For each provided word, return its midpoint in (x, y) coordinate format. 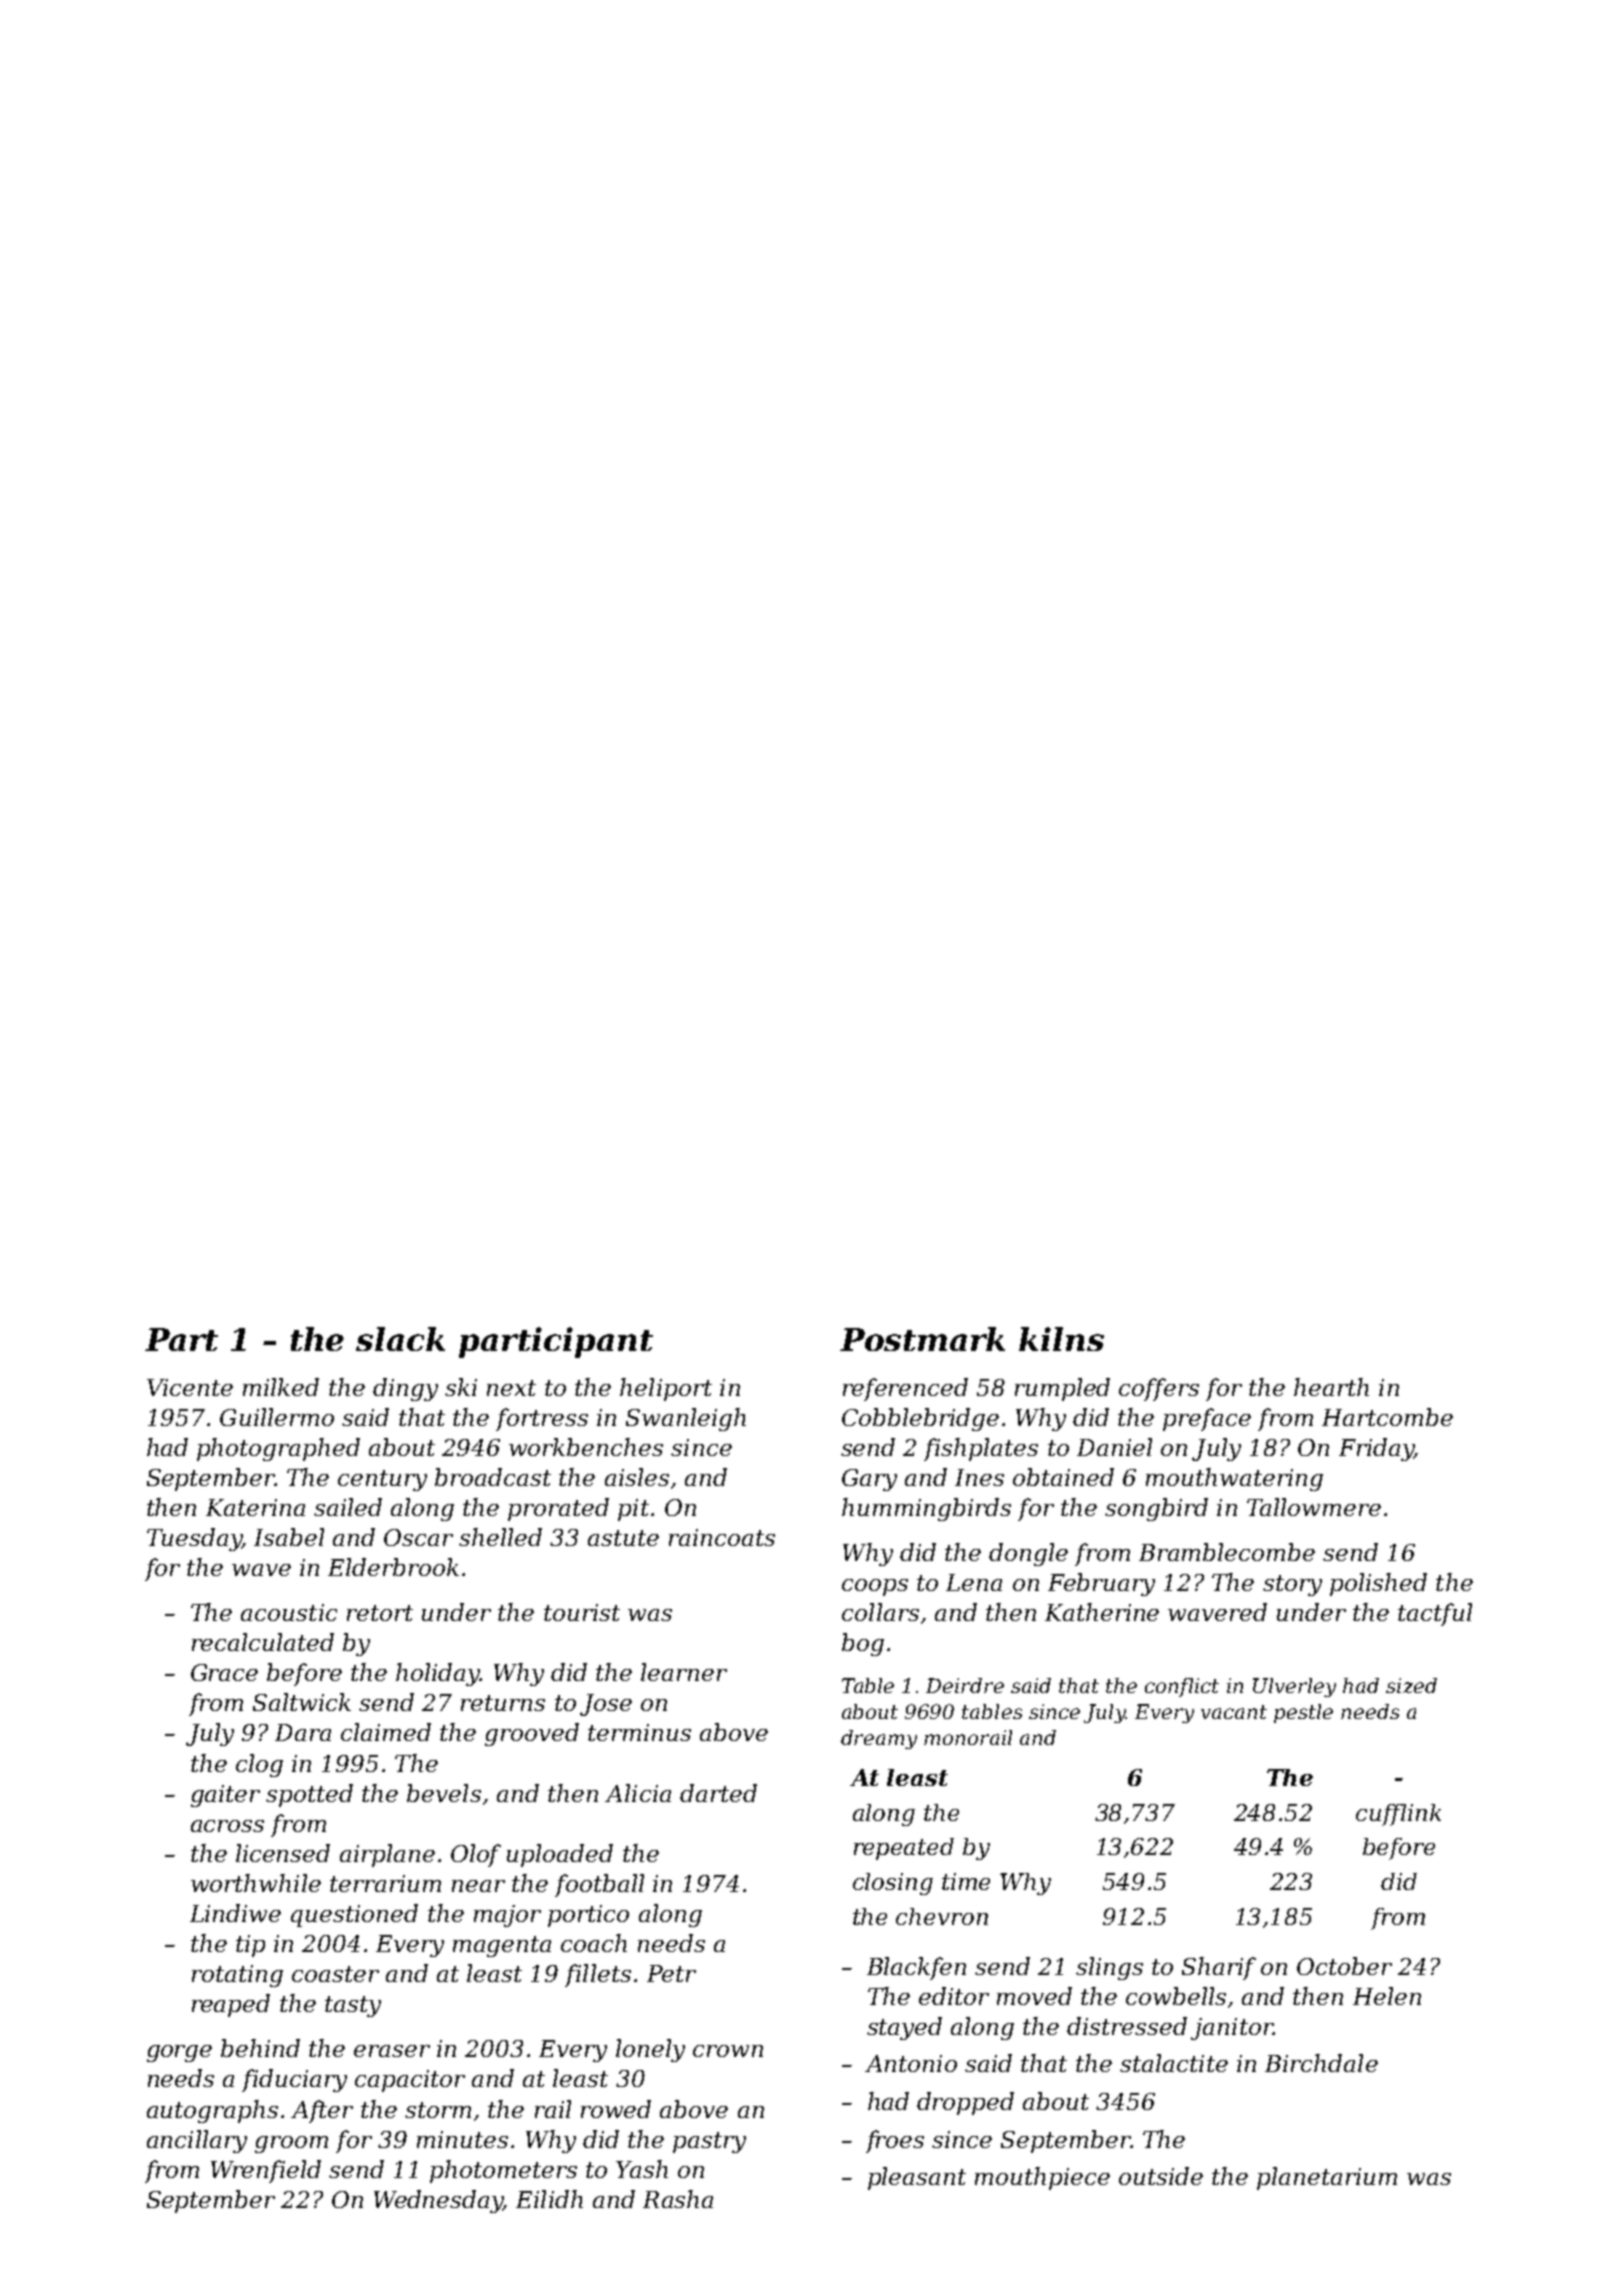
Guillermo (277, 1417)
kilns (1061, 1339)
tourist (582, 1612)
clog (259, 1765)
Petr (671, 1973)
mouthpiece (1042, 2178)
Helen (1387, 1996)
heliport (666, 1389)
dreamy (879, 1739)
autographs (212, 2111)
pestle (1303, 1713)
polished (1378, 1584)
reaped (231, 2005)
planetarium (1327, 2178)
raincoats (722, 1537)
